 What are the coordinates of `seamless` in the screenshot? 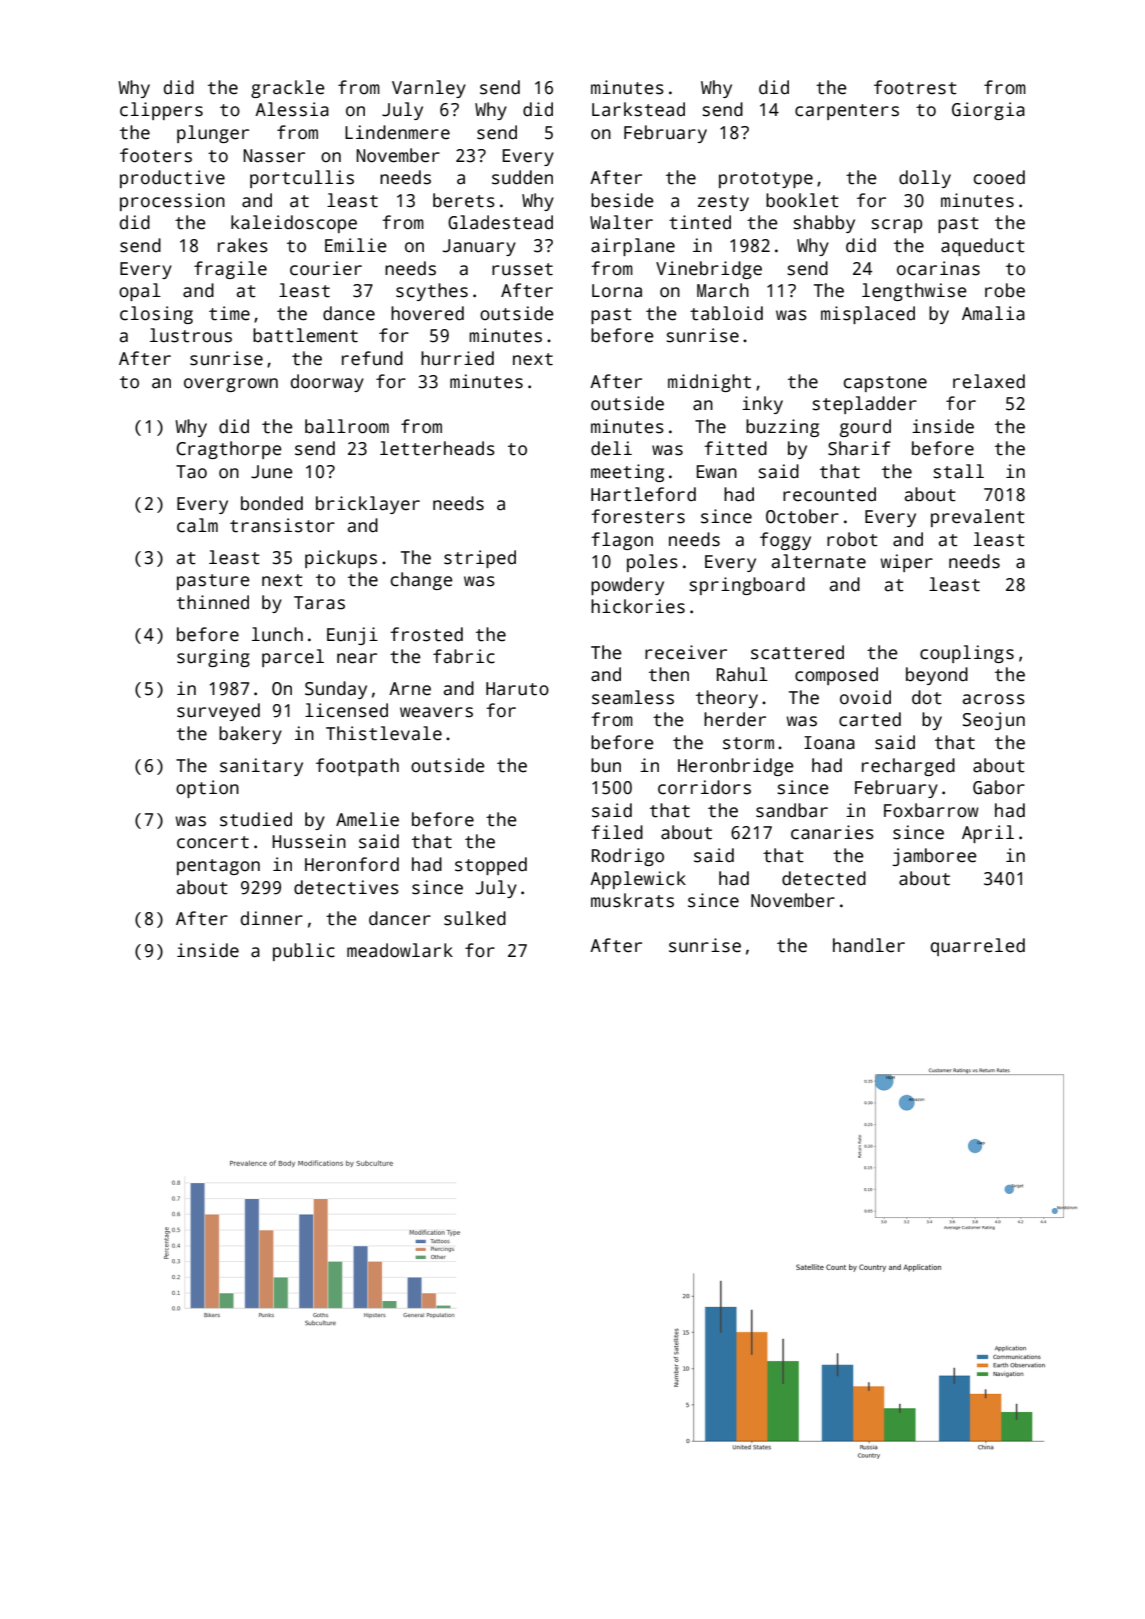 It's located at (633, 697).
